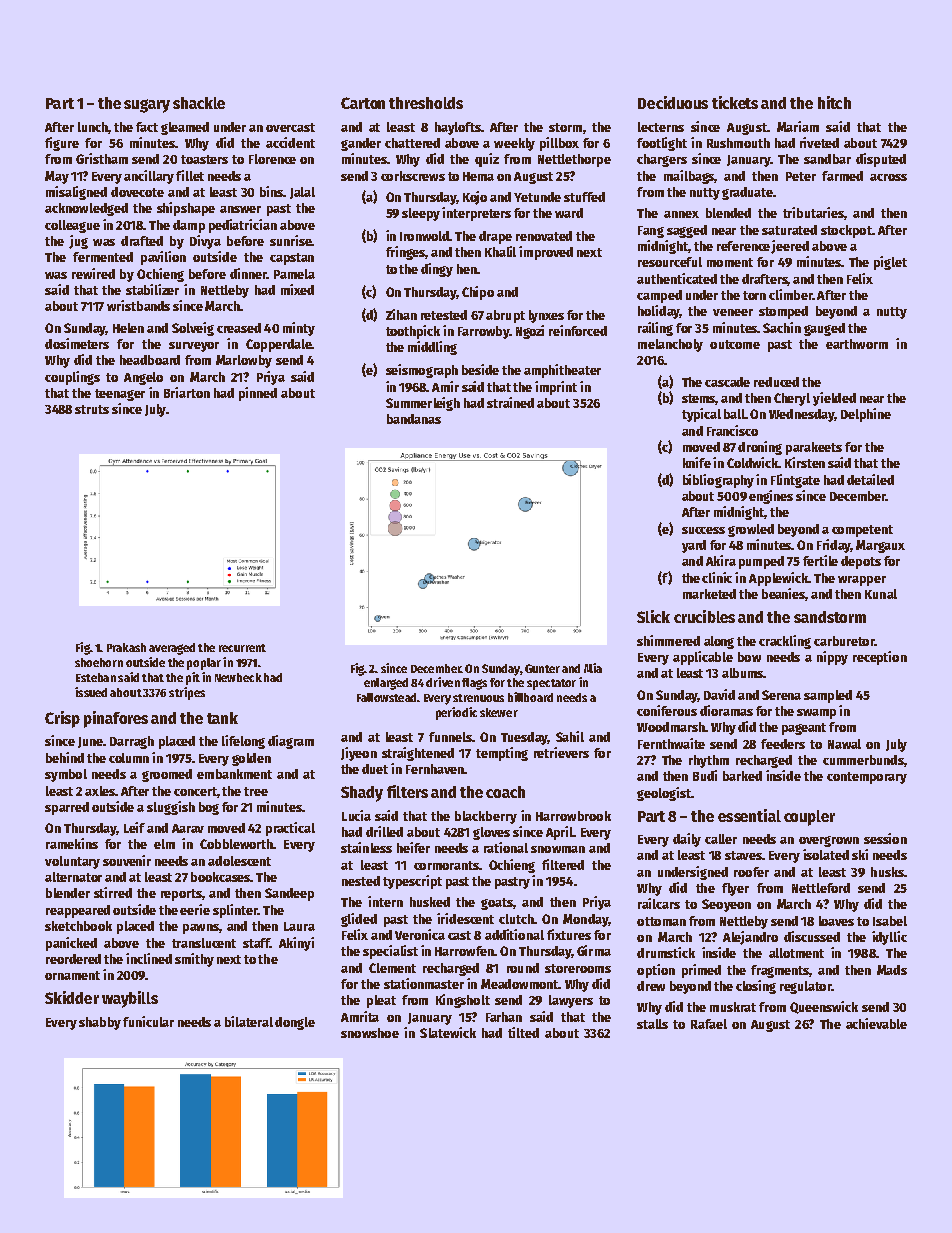 This screenshot has height=1233, width=952. I want to click on haylofts, so click(458, 128).
